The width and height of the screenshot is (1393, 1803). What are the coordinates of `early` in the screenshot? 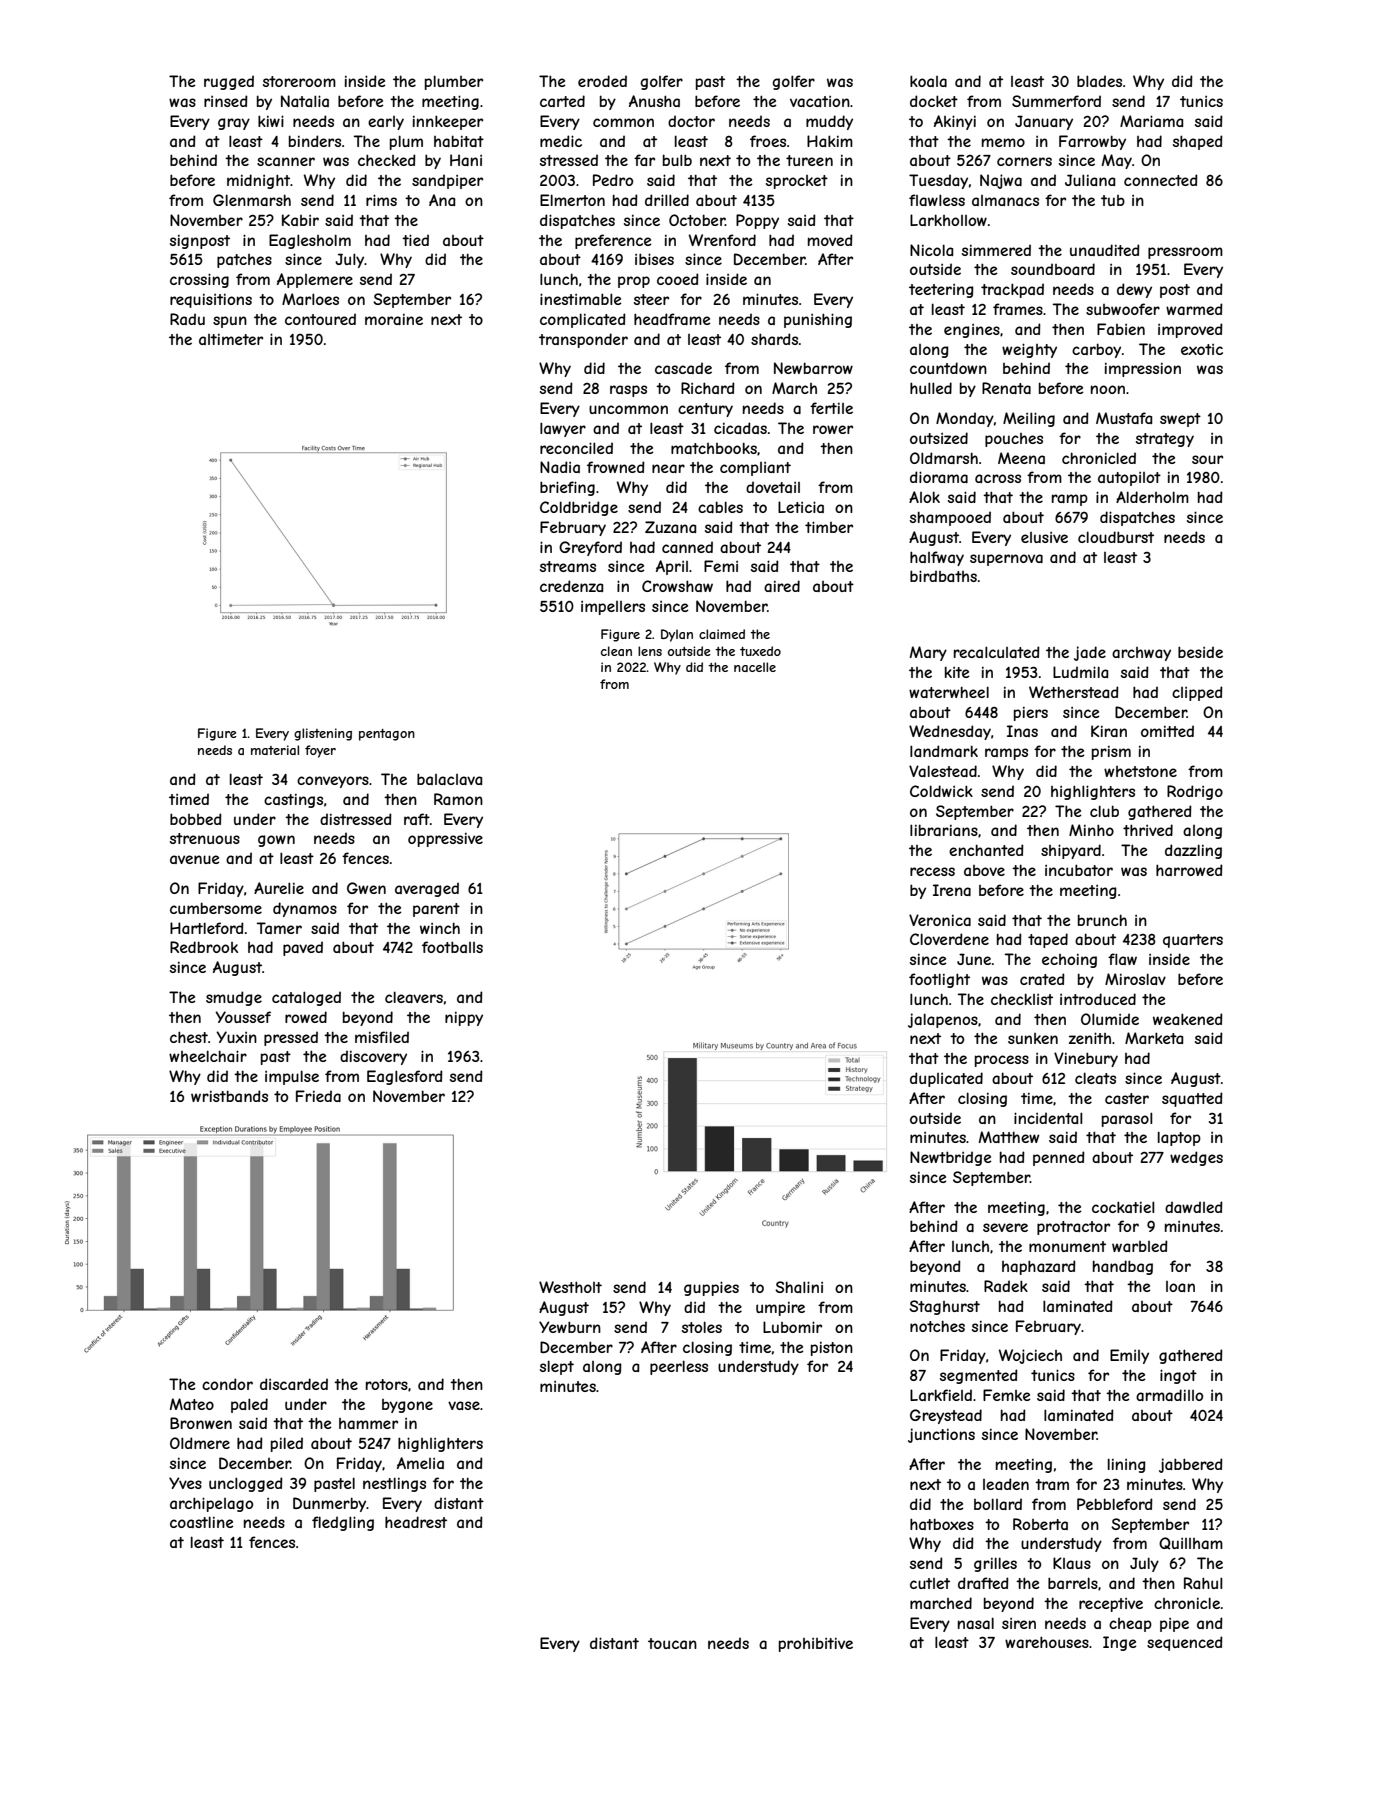 It's located at (386, 123).
